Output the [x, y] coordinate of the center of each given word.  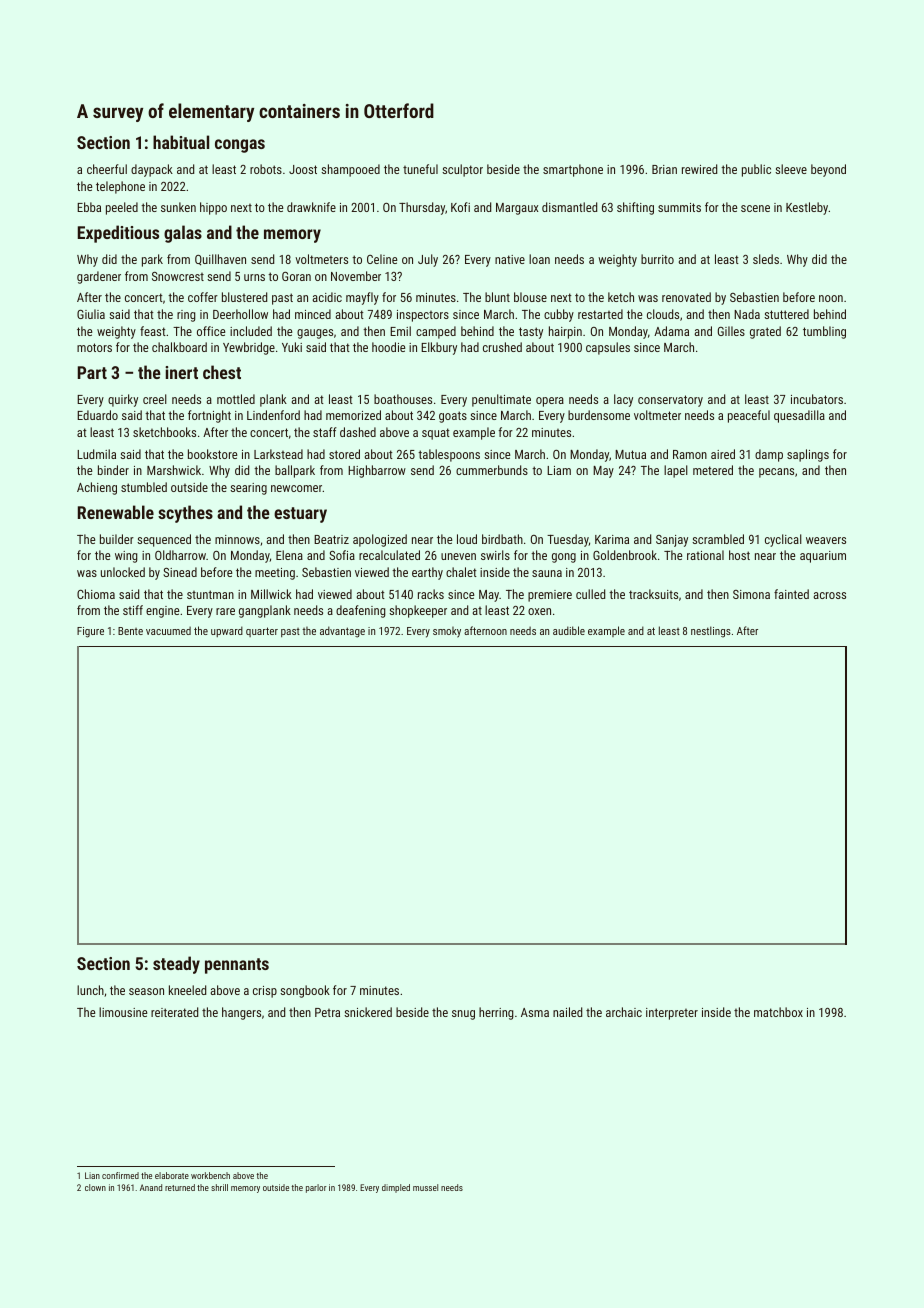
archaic [624, 1012]
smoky [447, 632]
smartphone [573, 170]
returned [180, 1187]
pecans [776, 473]
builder [117, 539]
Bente [130, 631]
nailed [567, 1012]
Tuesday [568, 540]
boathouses [403, 399]
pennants [237, 966]
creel [155, 399]
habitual [181, 142]
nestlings [711, 632]
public [756, 170]
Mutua [630, 454]
